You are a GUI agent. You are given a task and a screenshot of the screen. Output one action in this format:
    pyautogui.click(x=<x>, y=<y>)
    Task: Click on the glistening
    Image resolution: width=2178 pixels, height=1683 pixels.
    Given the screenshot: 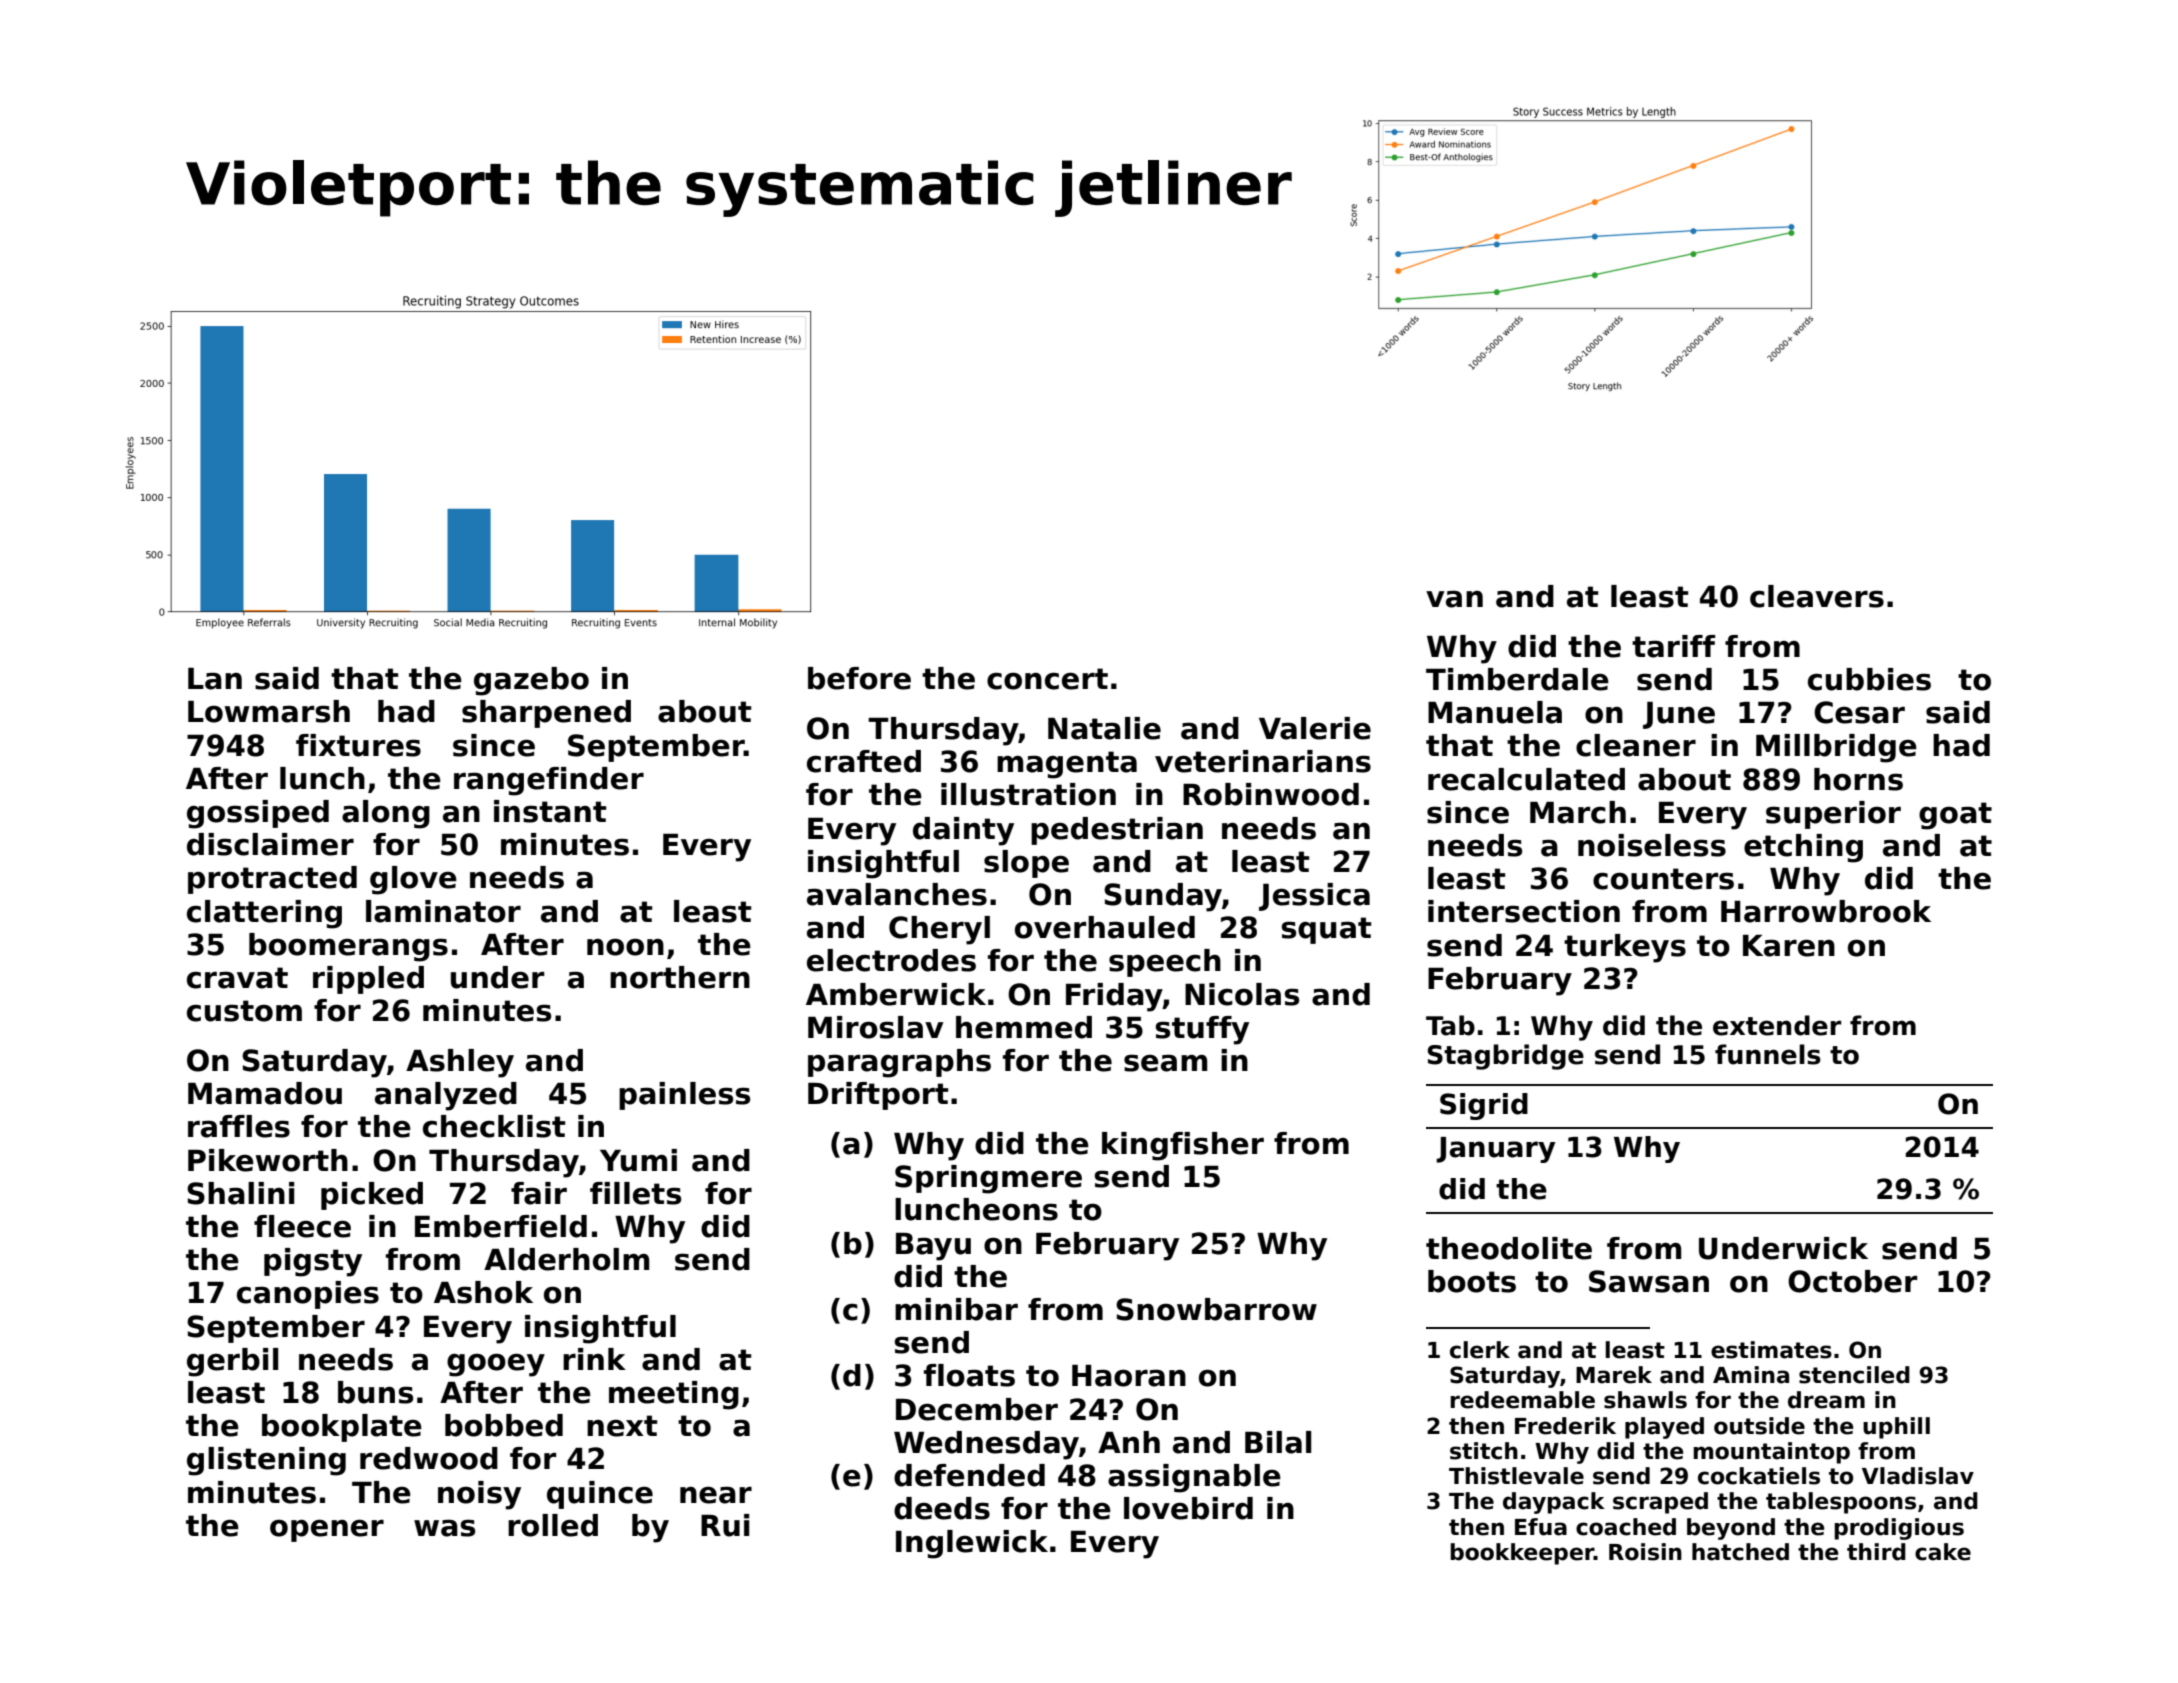 What is the action you would take?
    pyautogui.click(x=266, y=1461)
